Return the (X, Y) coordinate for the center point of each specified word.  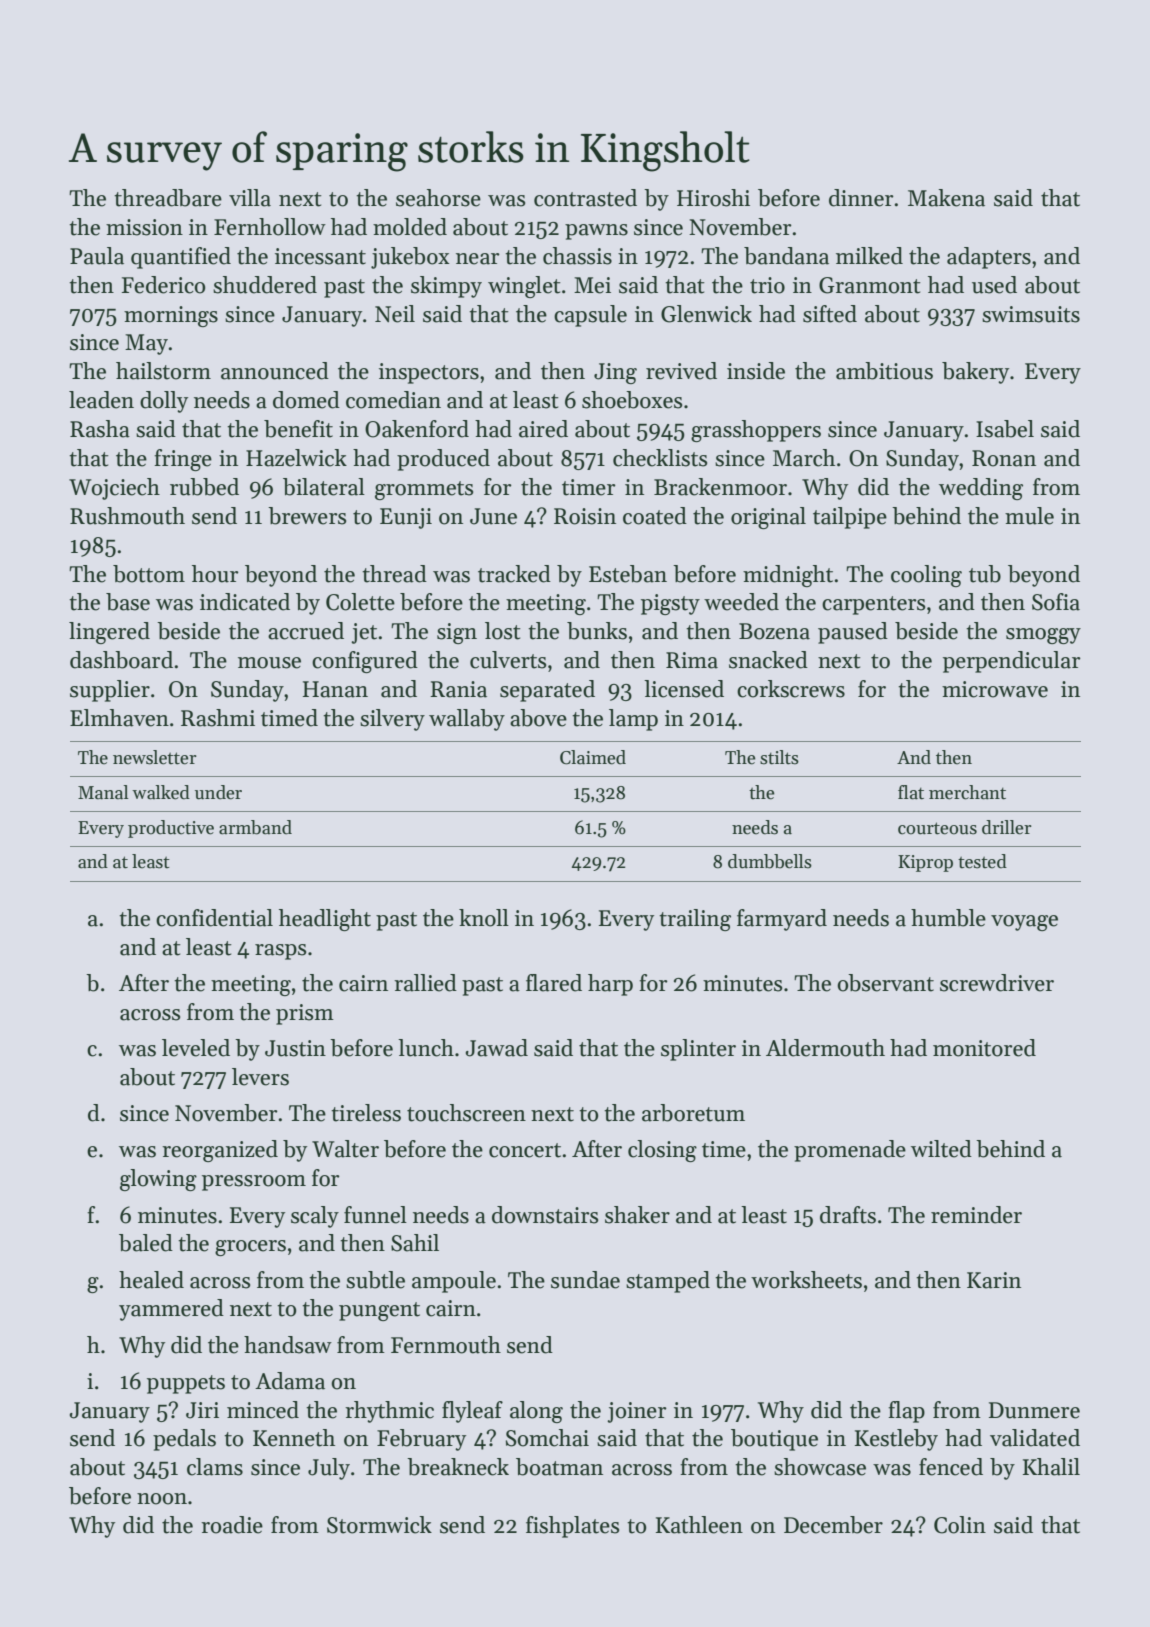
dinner (861, 198)
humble (948, 918)
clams (215, 1467)
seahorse (438, 198)
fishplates (572, 1527)
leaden (101, 400)
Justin (295, 1048)
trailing (695, 920)
